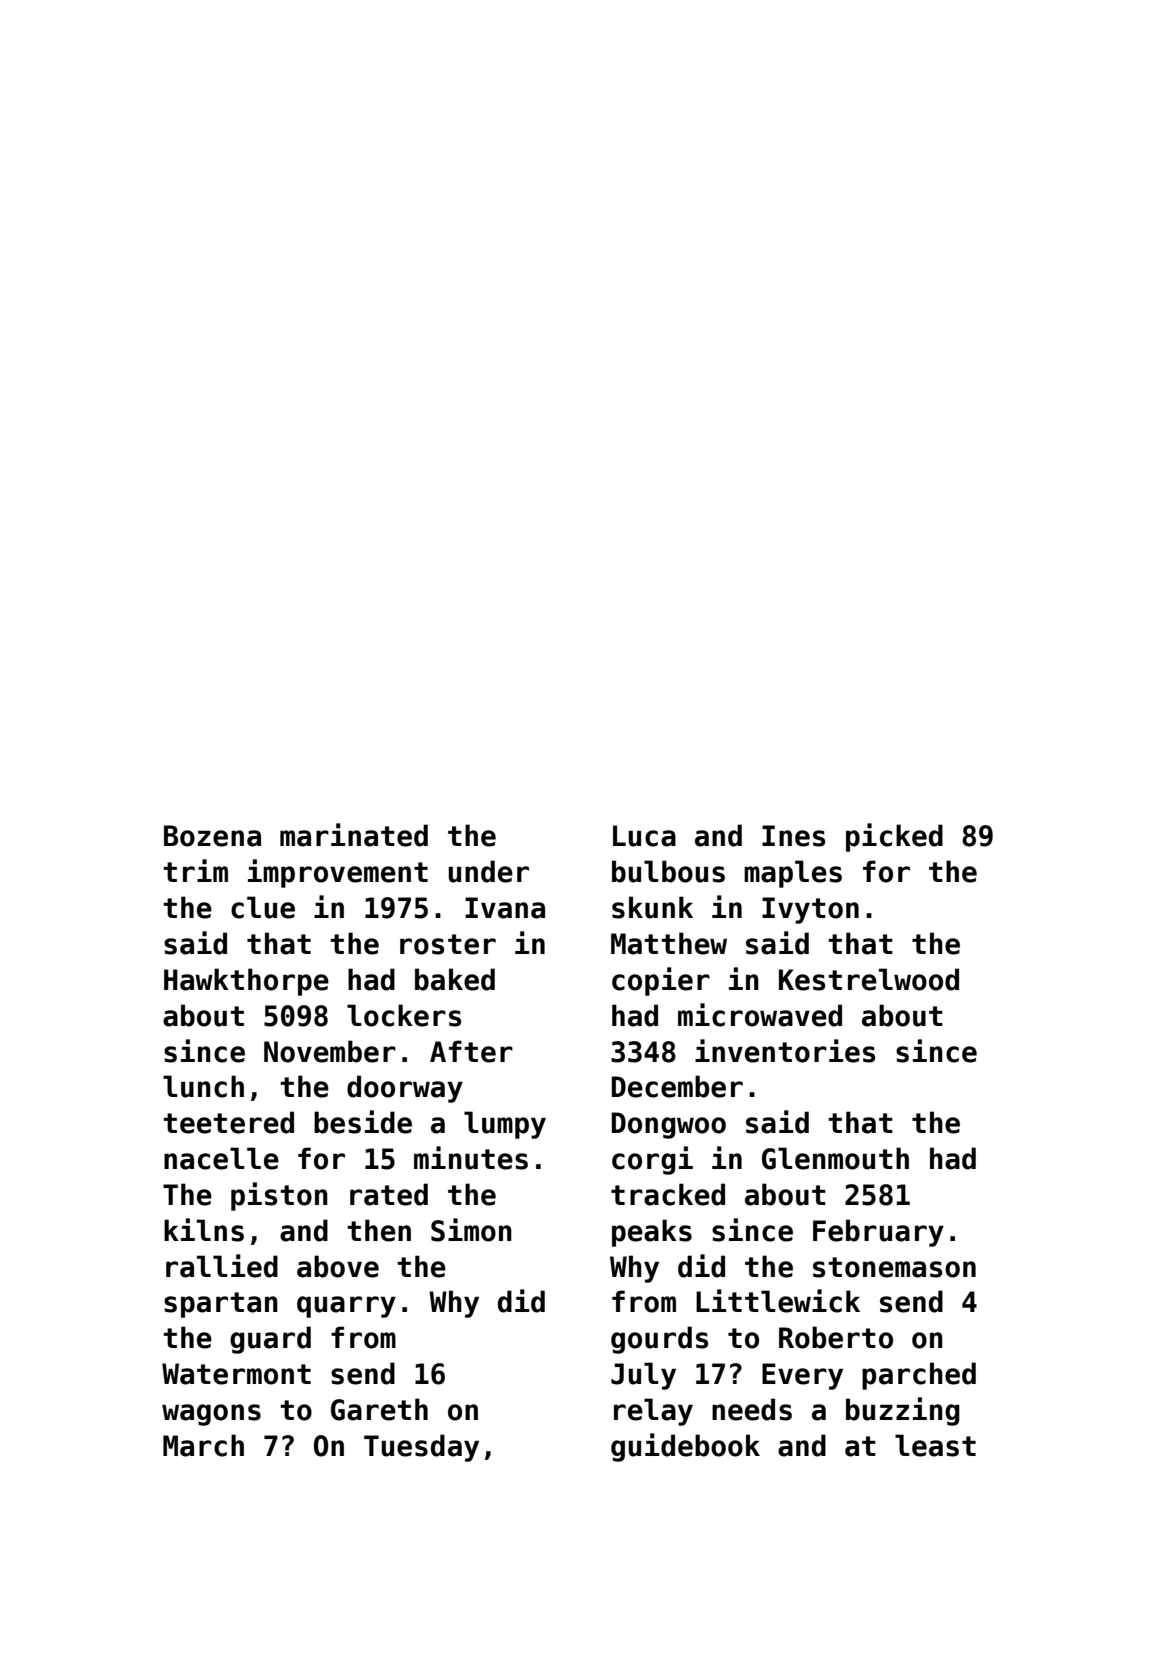 The image size is (1165, 1654). I want to click on Matthew, so click(669, 943).
